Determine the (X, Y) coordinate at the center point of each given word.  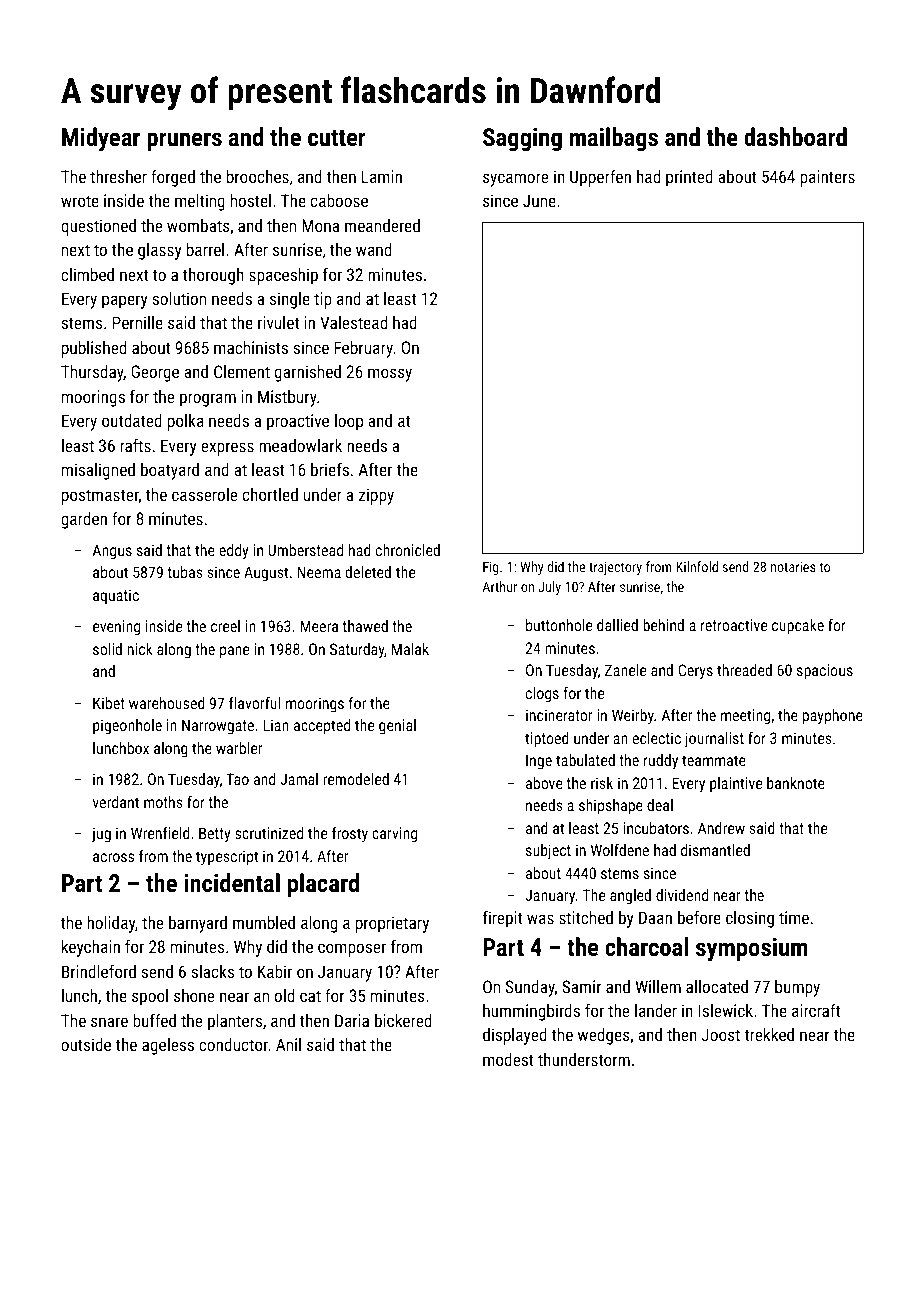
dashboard (795, 136)
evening (116, 628)
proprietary (392, 924)
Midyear (101, 139)
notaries (793, 567)
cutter (337, 137)
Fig (491, 568)
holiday (111, 924)
